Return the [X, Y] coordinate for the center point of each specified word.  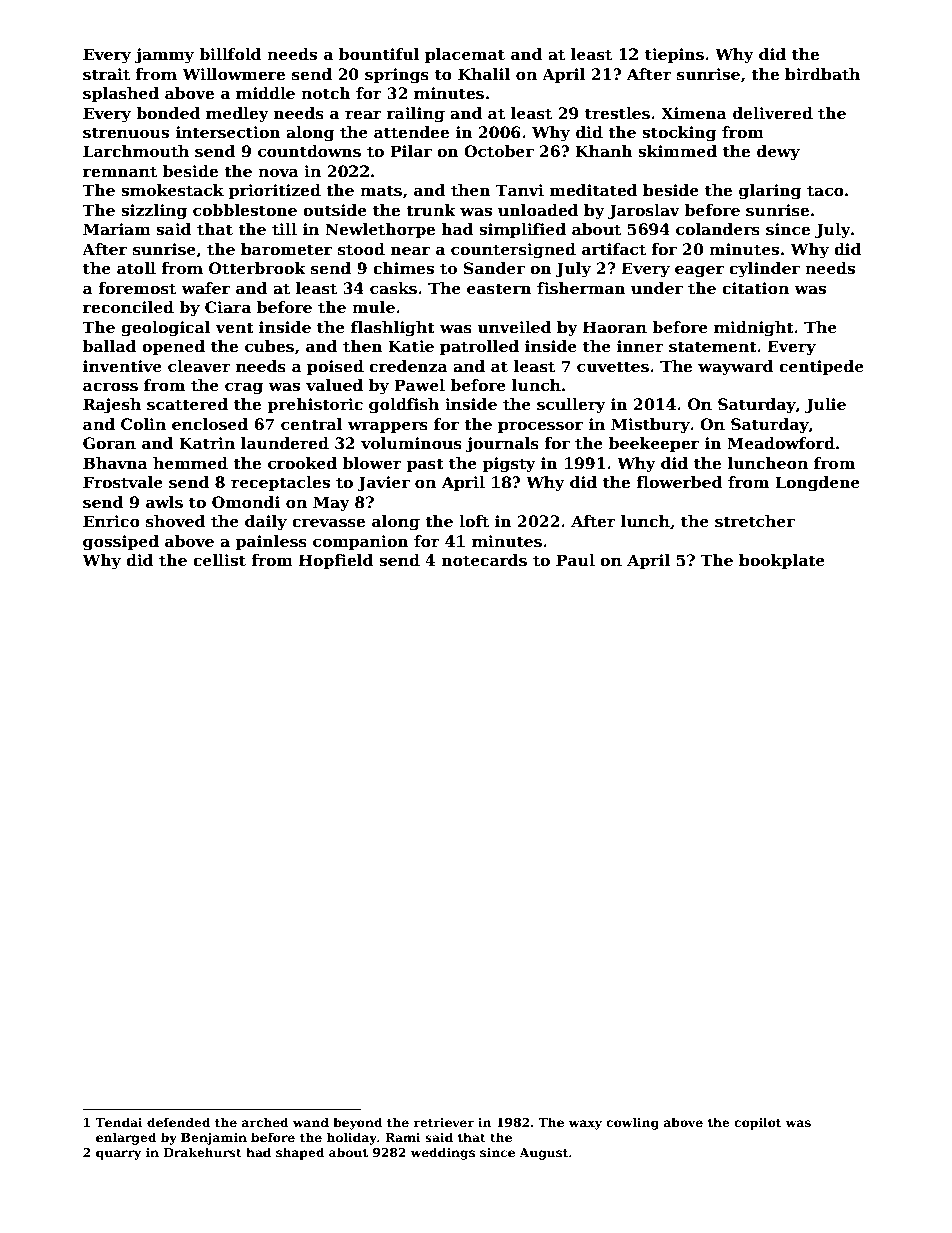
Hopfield [336, 561]
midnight [754, 329]
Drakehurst [203, 1152]
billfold [230, 54]
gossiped [121, 543]
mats [381, 191]
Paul [575, 560]
